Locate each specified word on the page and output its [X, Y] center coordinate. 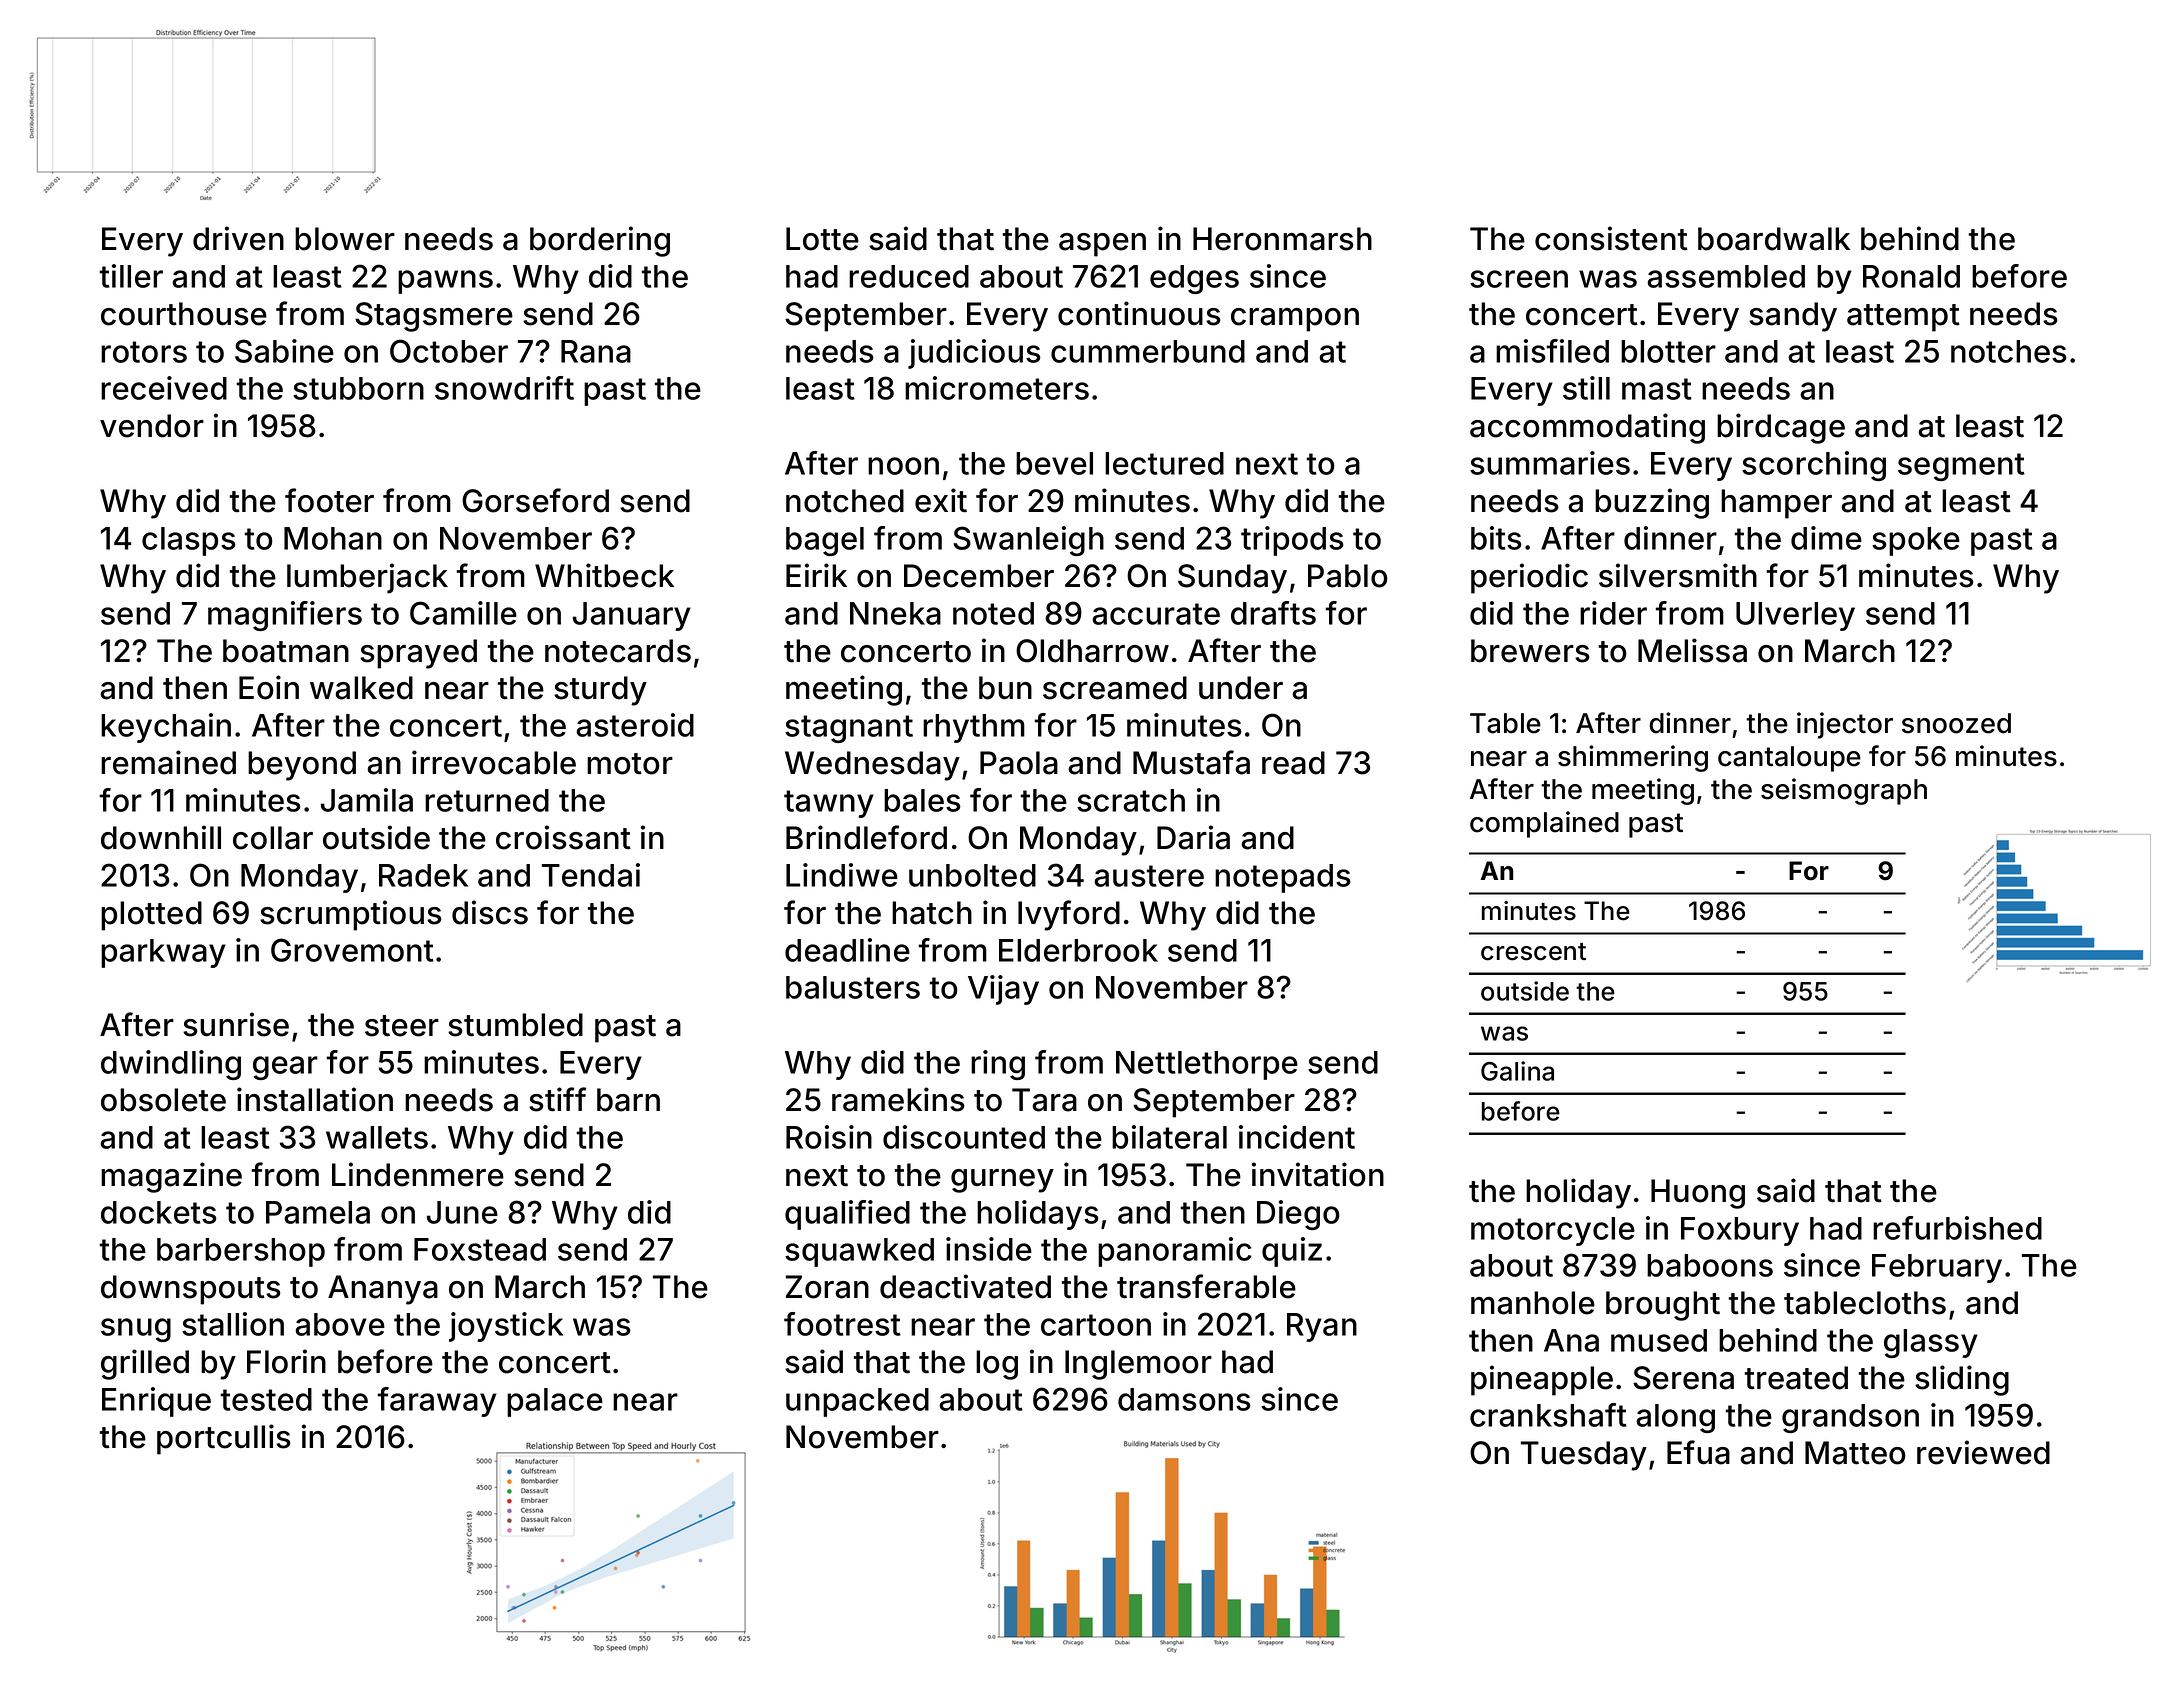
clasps [189, 541]
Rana [596, 351]
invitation [1318, 1174]
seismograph [1844, 791]
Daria [1193, 837]
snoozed [1956, 723]
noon [903, 466]
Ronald [1911, 276]
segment [1961, 467]
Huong [1698, 1194]
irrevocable [494, 762]
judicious [974, 354]
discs [490, 912]
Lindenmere [418, 1174]
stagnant [849, 729]
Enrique [156, 1402]
